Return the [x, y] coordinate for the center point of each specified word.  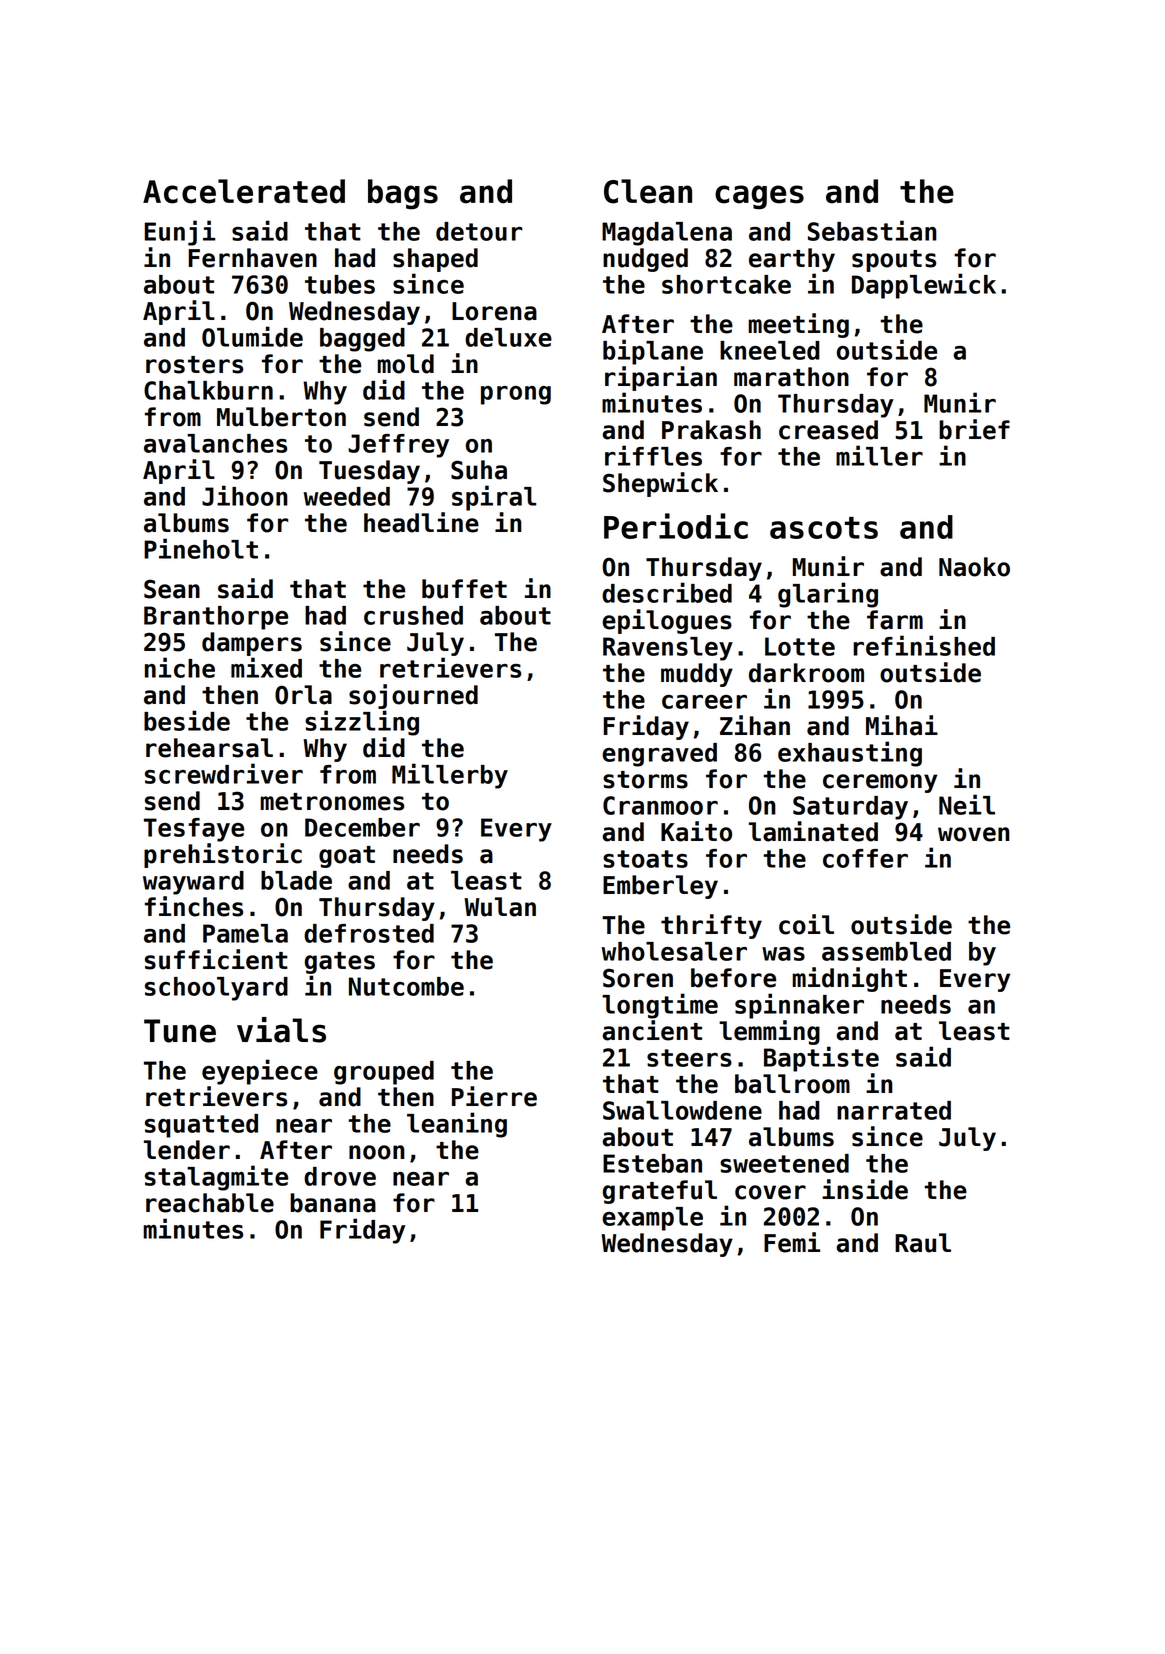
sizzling [362, 723]
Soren [638, 978]
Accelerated [244, 191]
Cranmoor [660, 805]
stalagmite [216, 1178]
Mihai [902, 725]
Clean [648, 191]
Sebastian [872, 230]
